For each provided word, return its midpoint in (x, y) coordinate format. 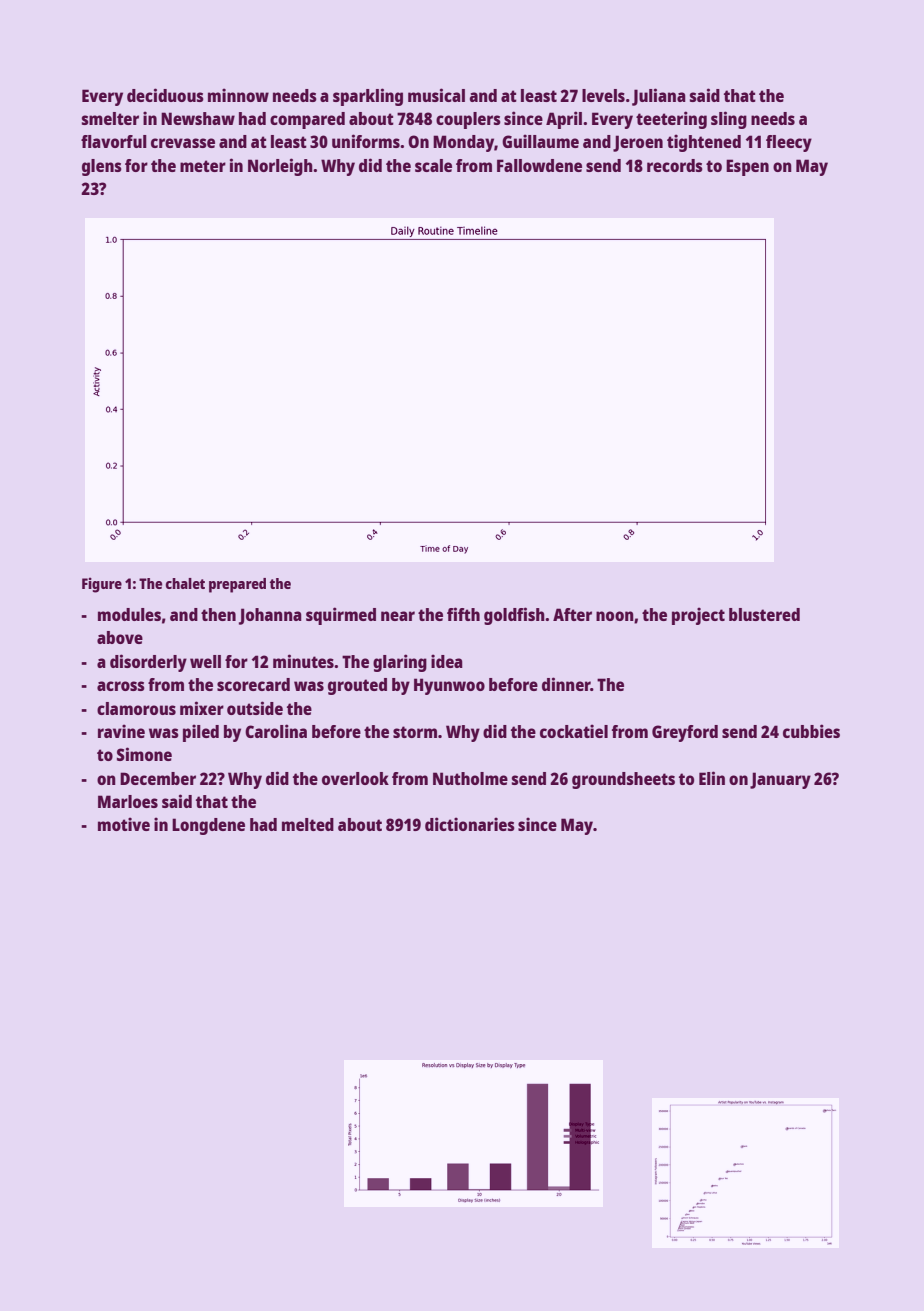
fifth (463, 614)
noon (615, 616)
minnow (238, 95)
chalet (185, 583)
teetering (671, 120)
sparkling (368, 97)
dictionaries (470, 824)
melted (308, 824)
